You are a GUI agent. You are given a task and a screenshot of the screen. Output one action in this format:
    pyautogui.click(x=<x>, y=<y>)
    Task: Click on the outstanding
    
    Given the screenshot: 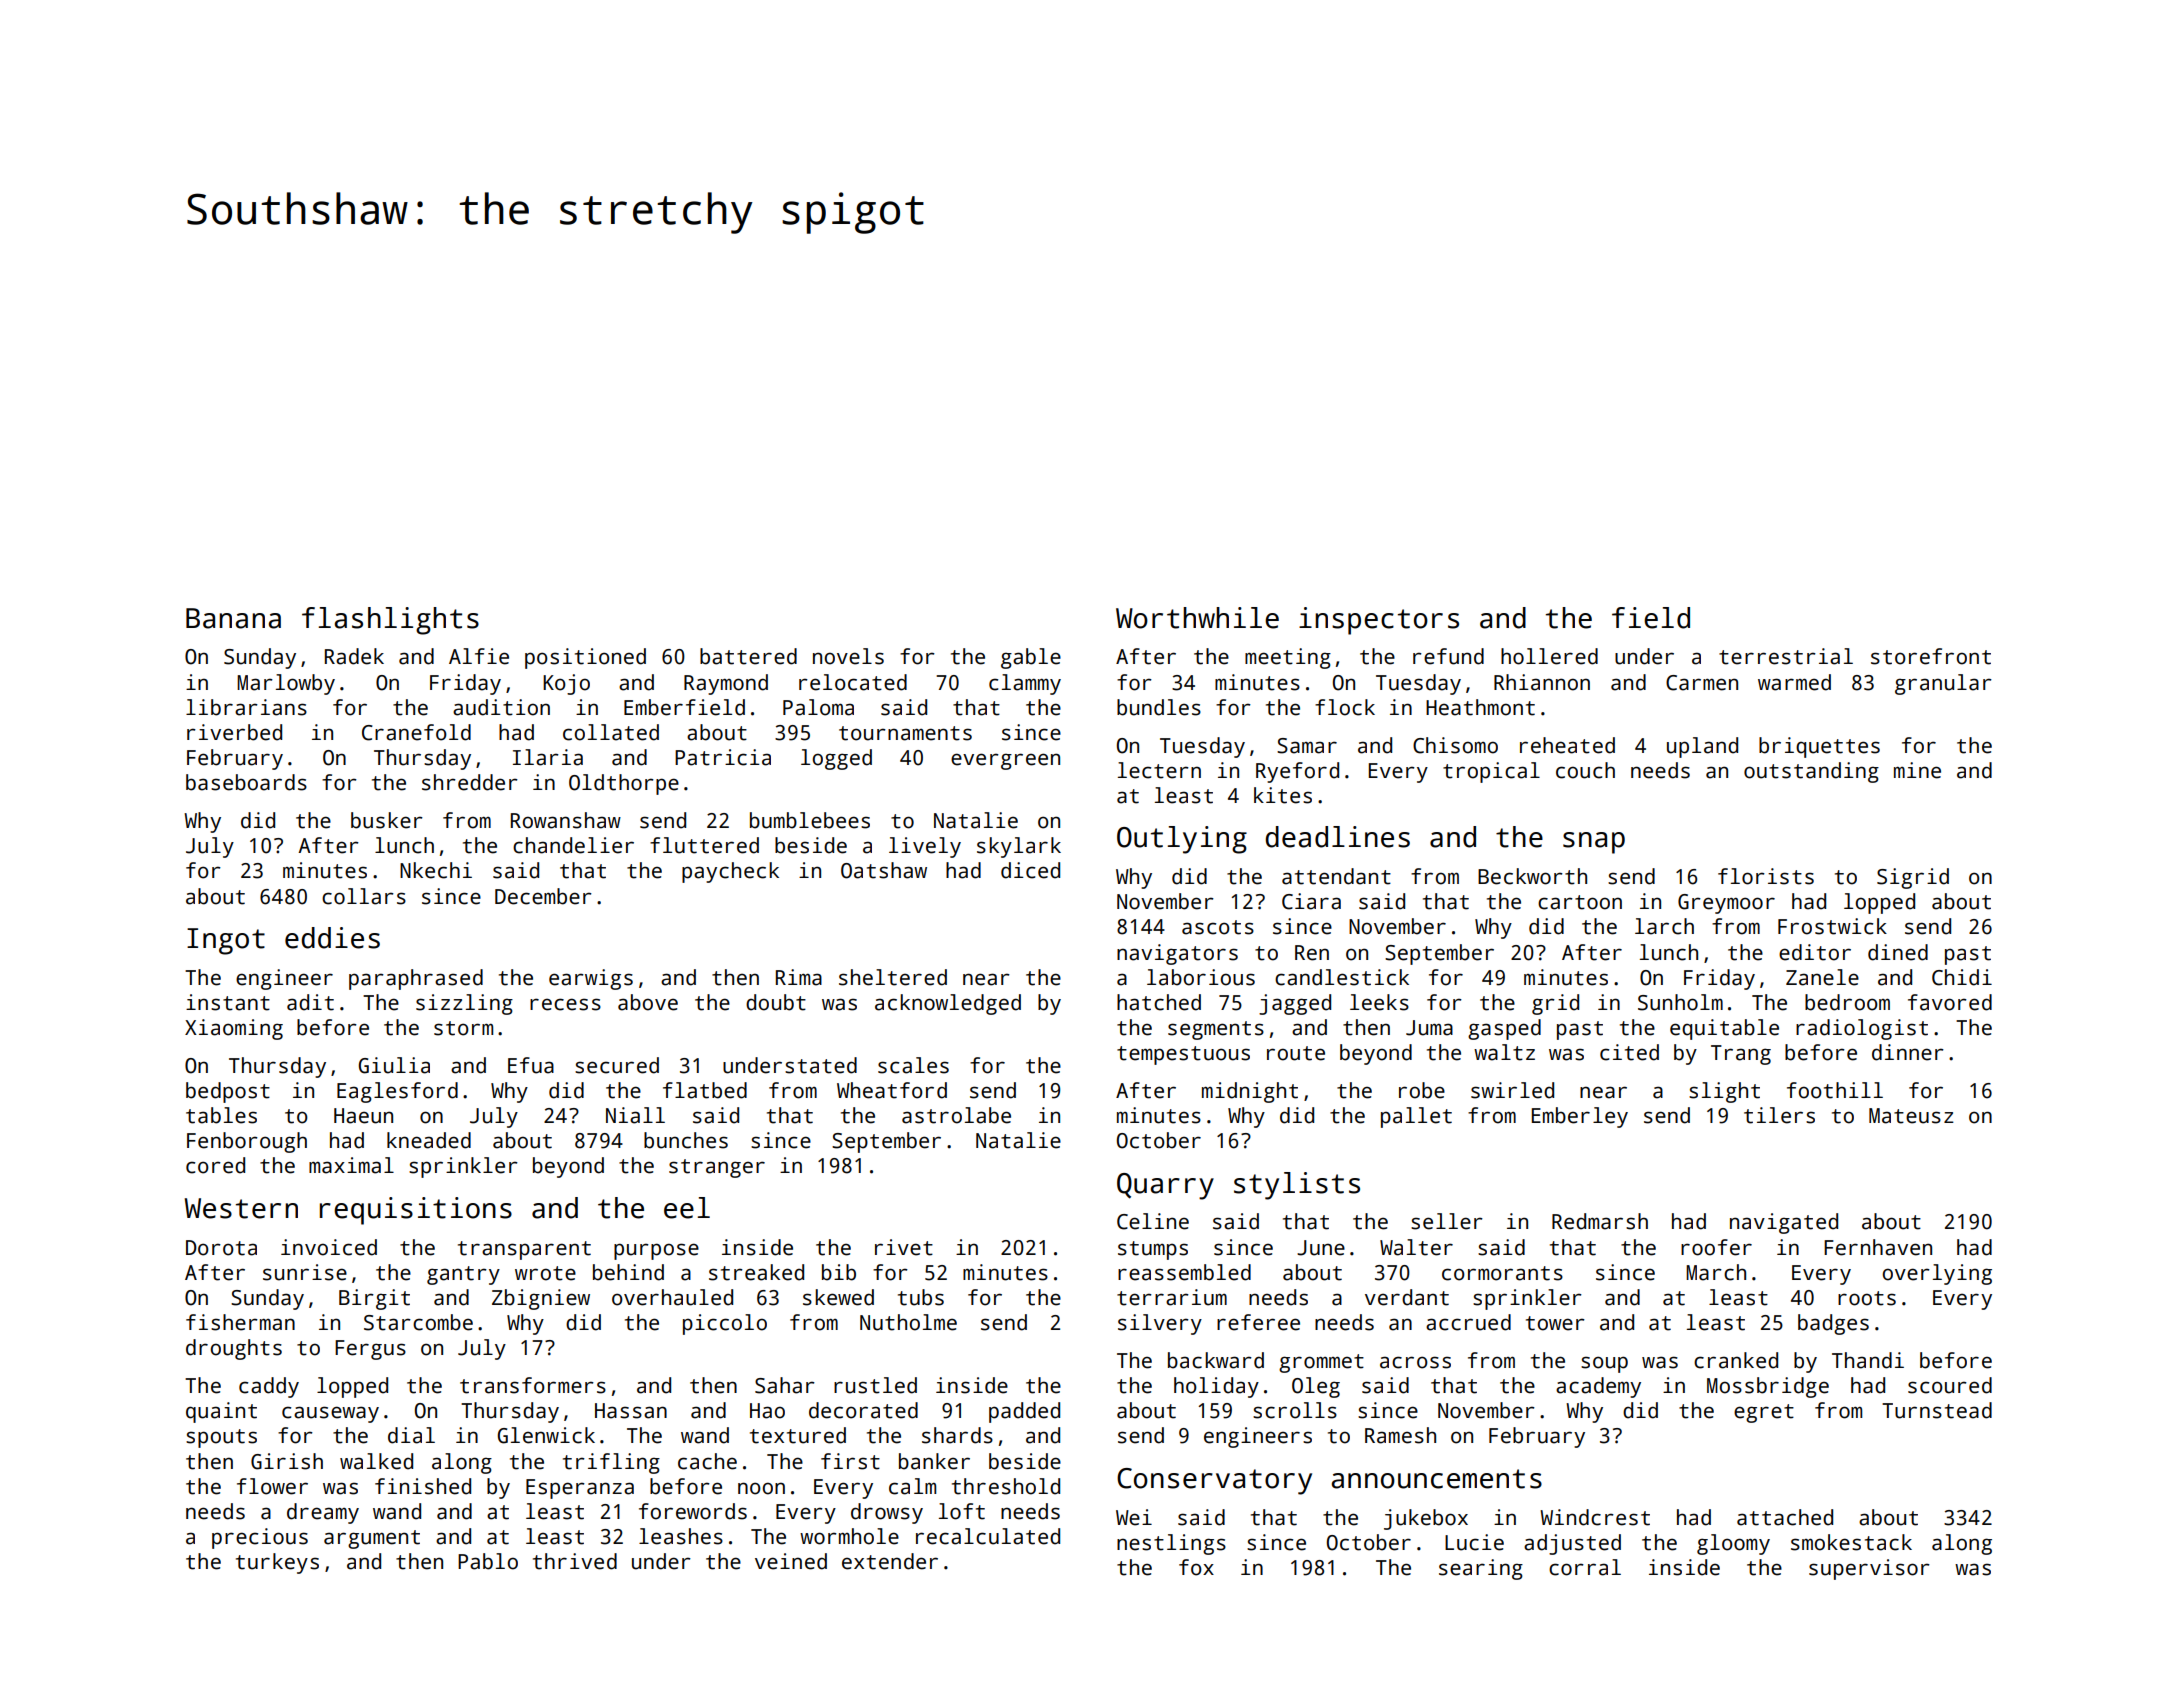 What is the action you would take?
    pyautogui.click(x=1811, y=772)
